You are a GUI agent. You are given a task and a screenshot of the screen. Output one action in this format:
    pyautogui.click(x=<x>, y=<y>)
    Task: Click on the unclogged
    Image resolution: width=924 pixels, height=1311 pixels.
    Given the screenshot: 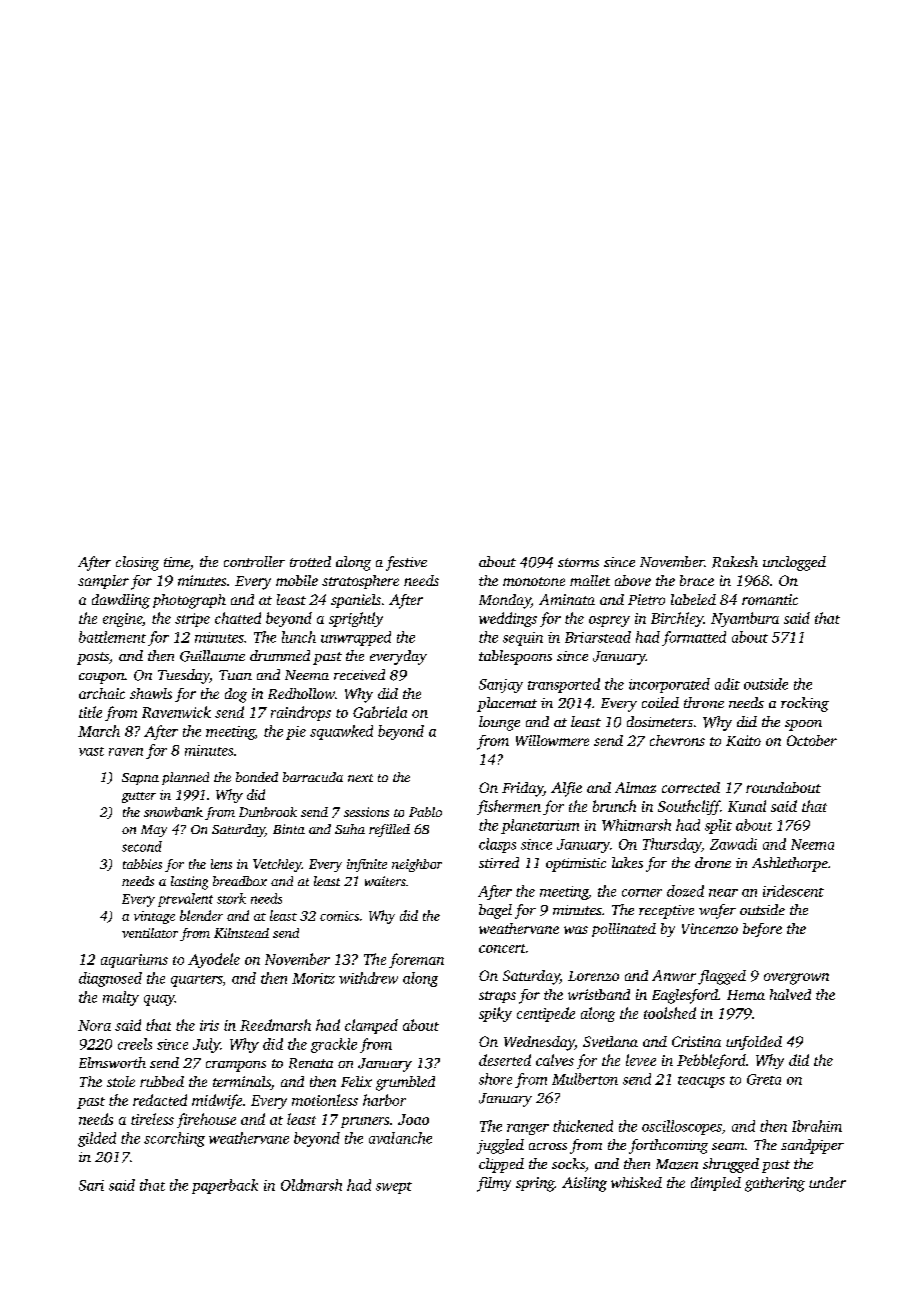 What is the action you would take?
    pyautogui.click(x=794, y=563)
